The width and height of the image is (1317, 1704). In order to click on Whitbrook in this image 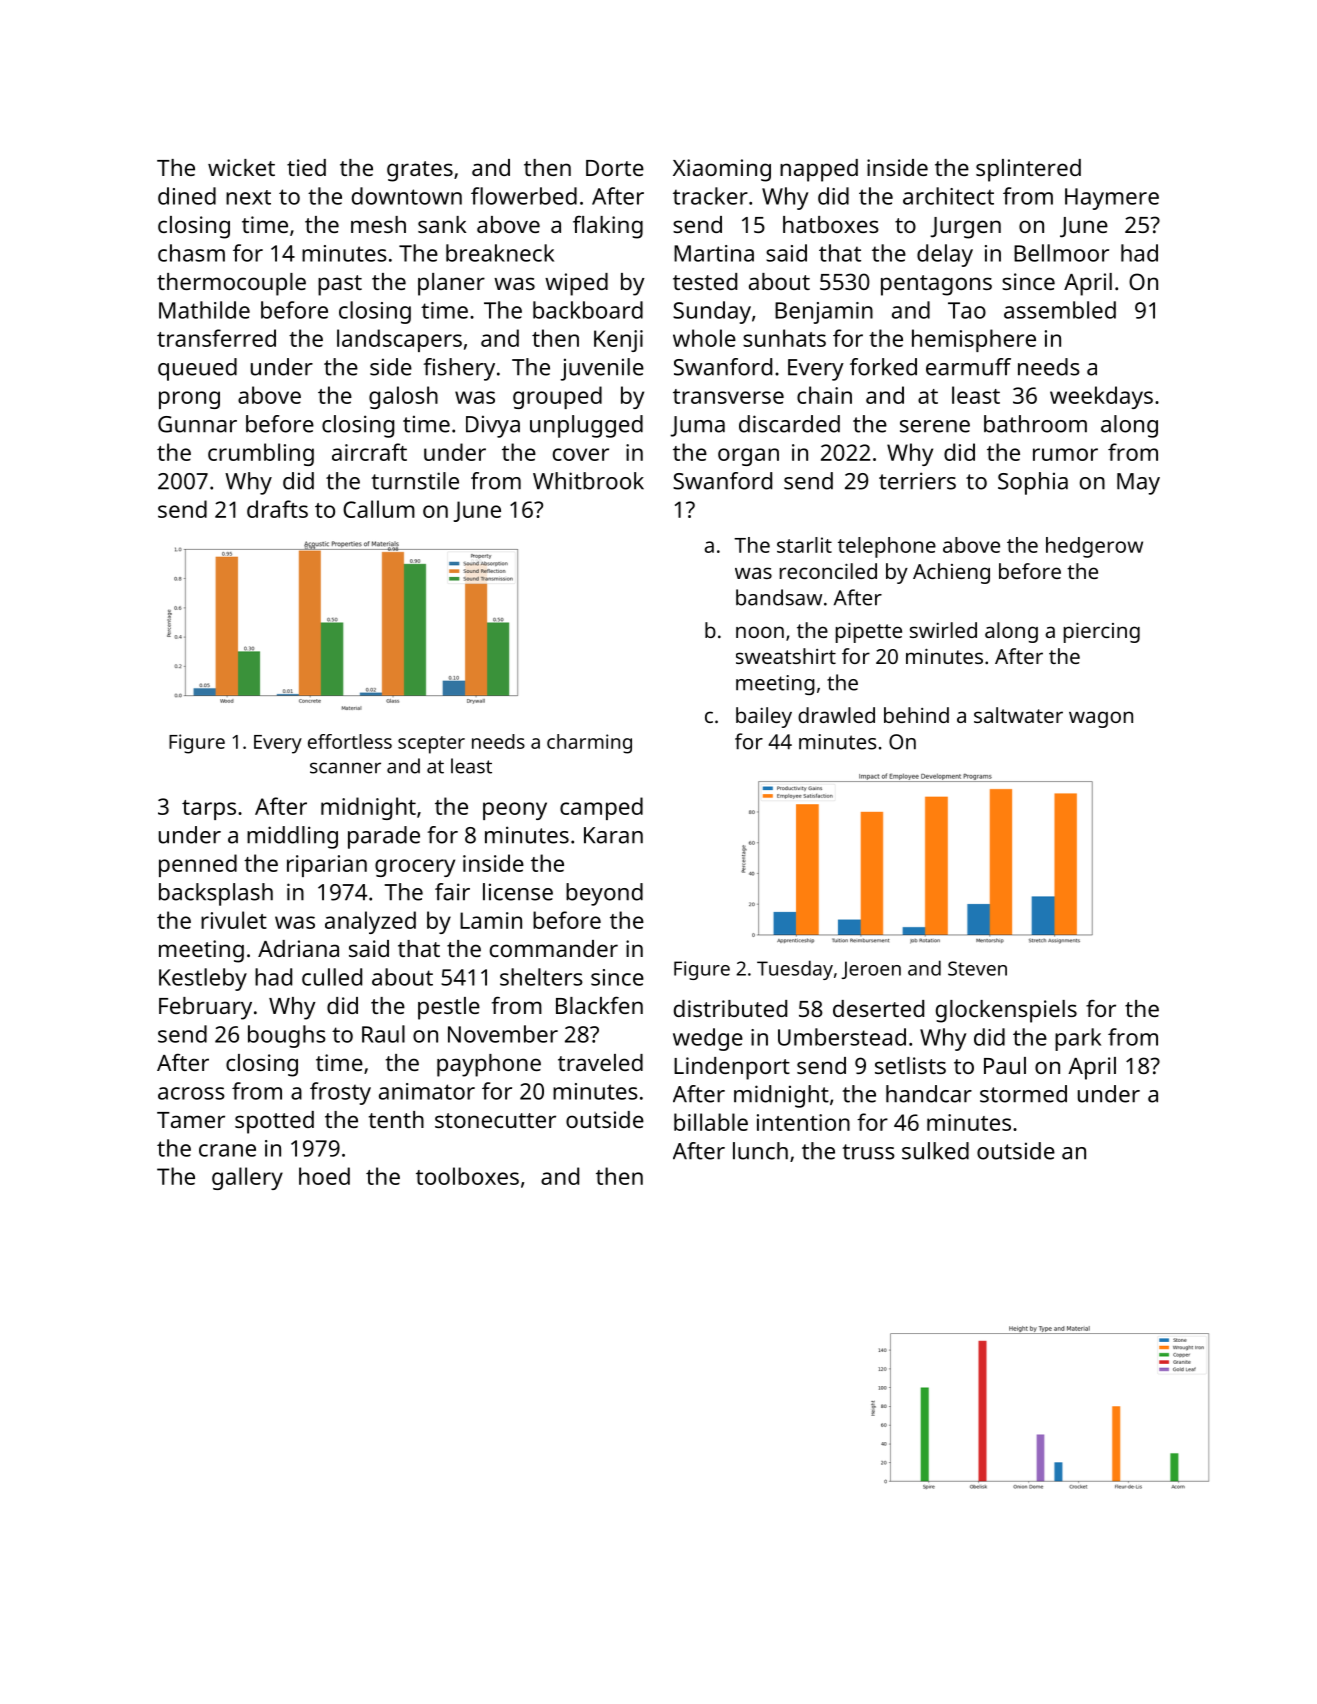, I will do `click(588, 481)`.
